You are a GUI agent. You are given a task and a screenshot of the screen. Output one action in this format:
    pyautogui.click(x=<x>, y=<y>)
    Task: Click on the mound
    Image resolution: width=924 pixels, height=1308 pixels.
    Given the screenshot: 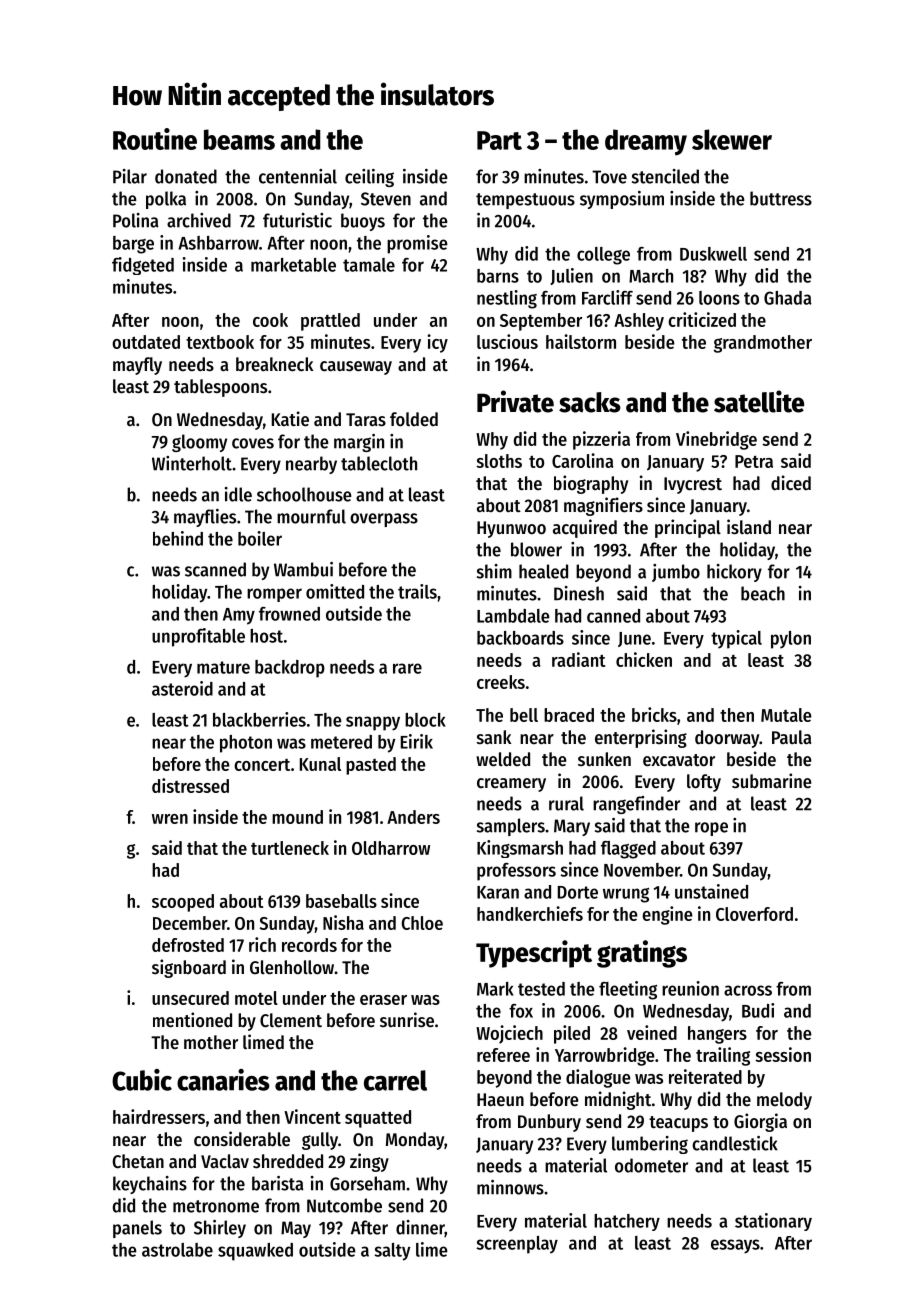 What is the action you would take?
    pyautogui.click(x=297, y=817)
